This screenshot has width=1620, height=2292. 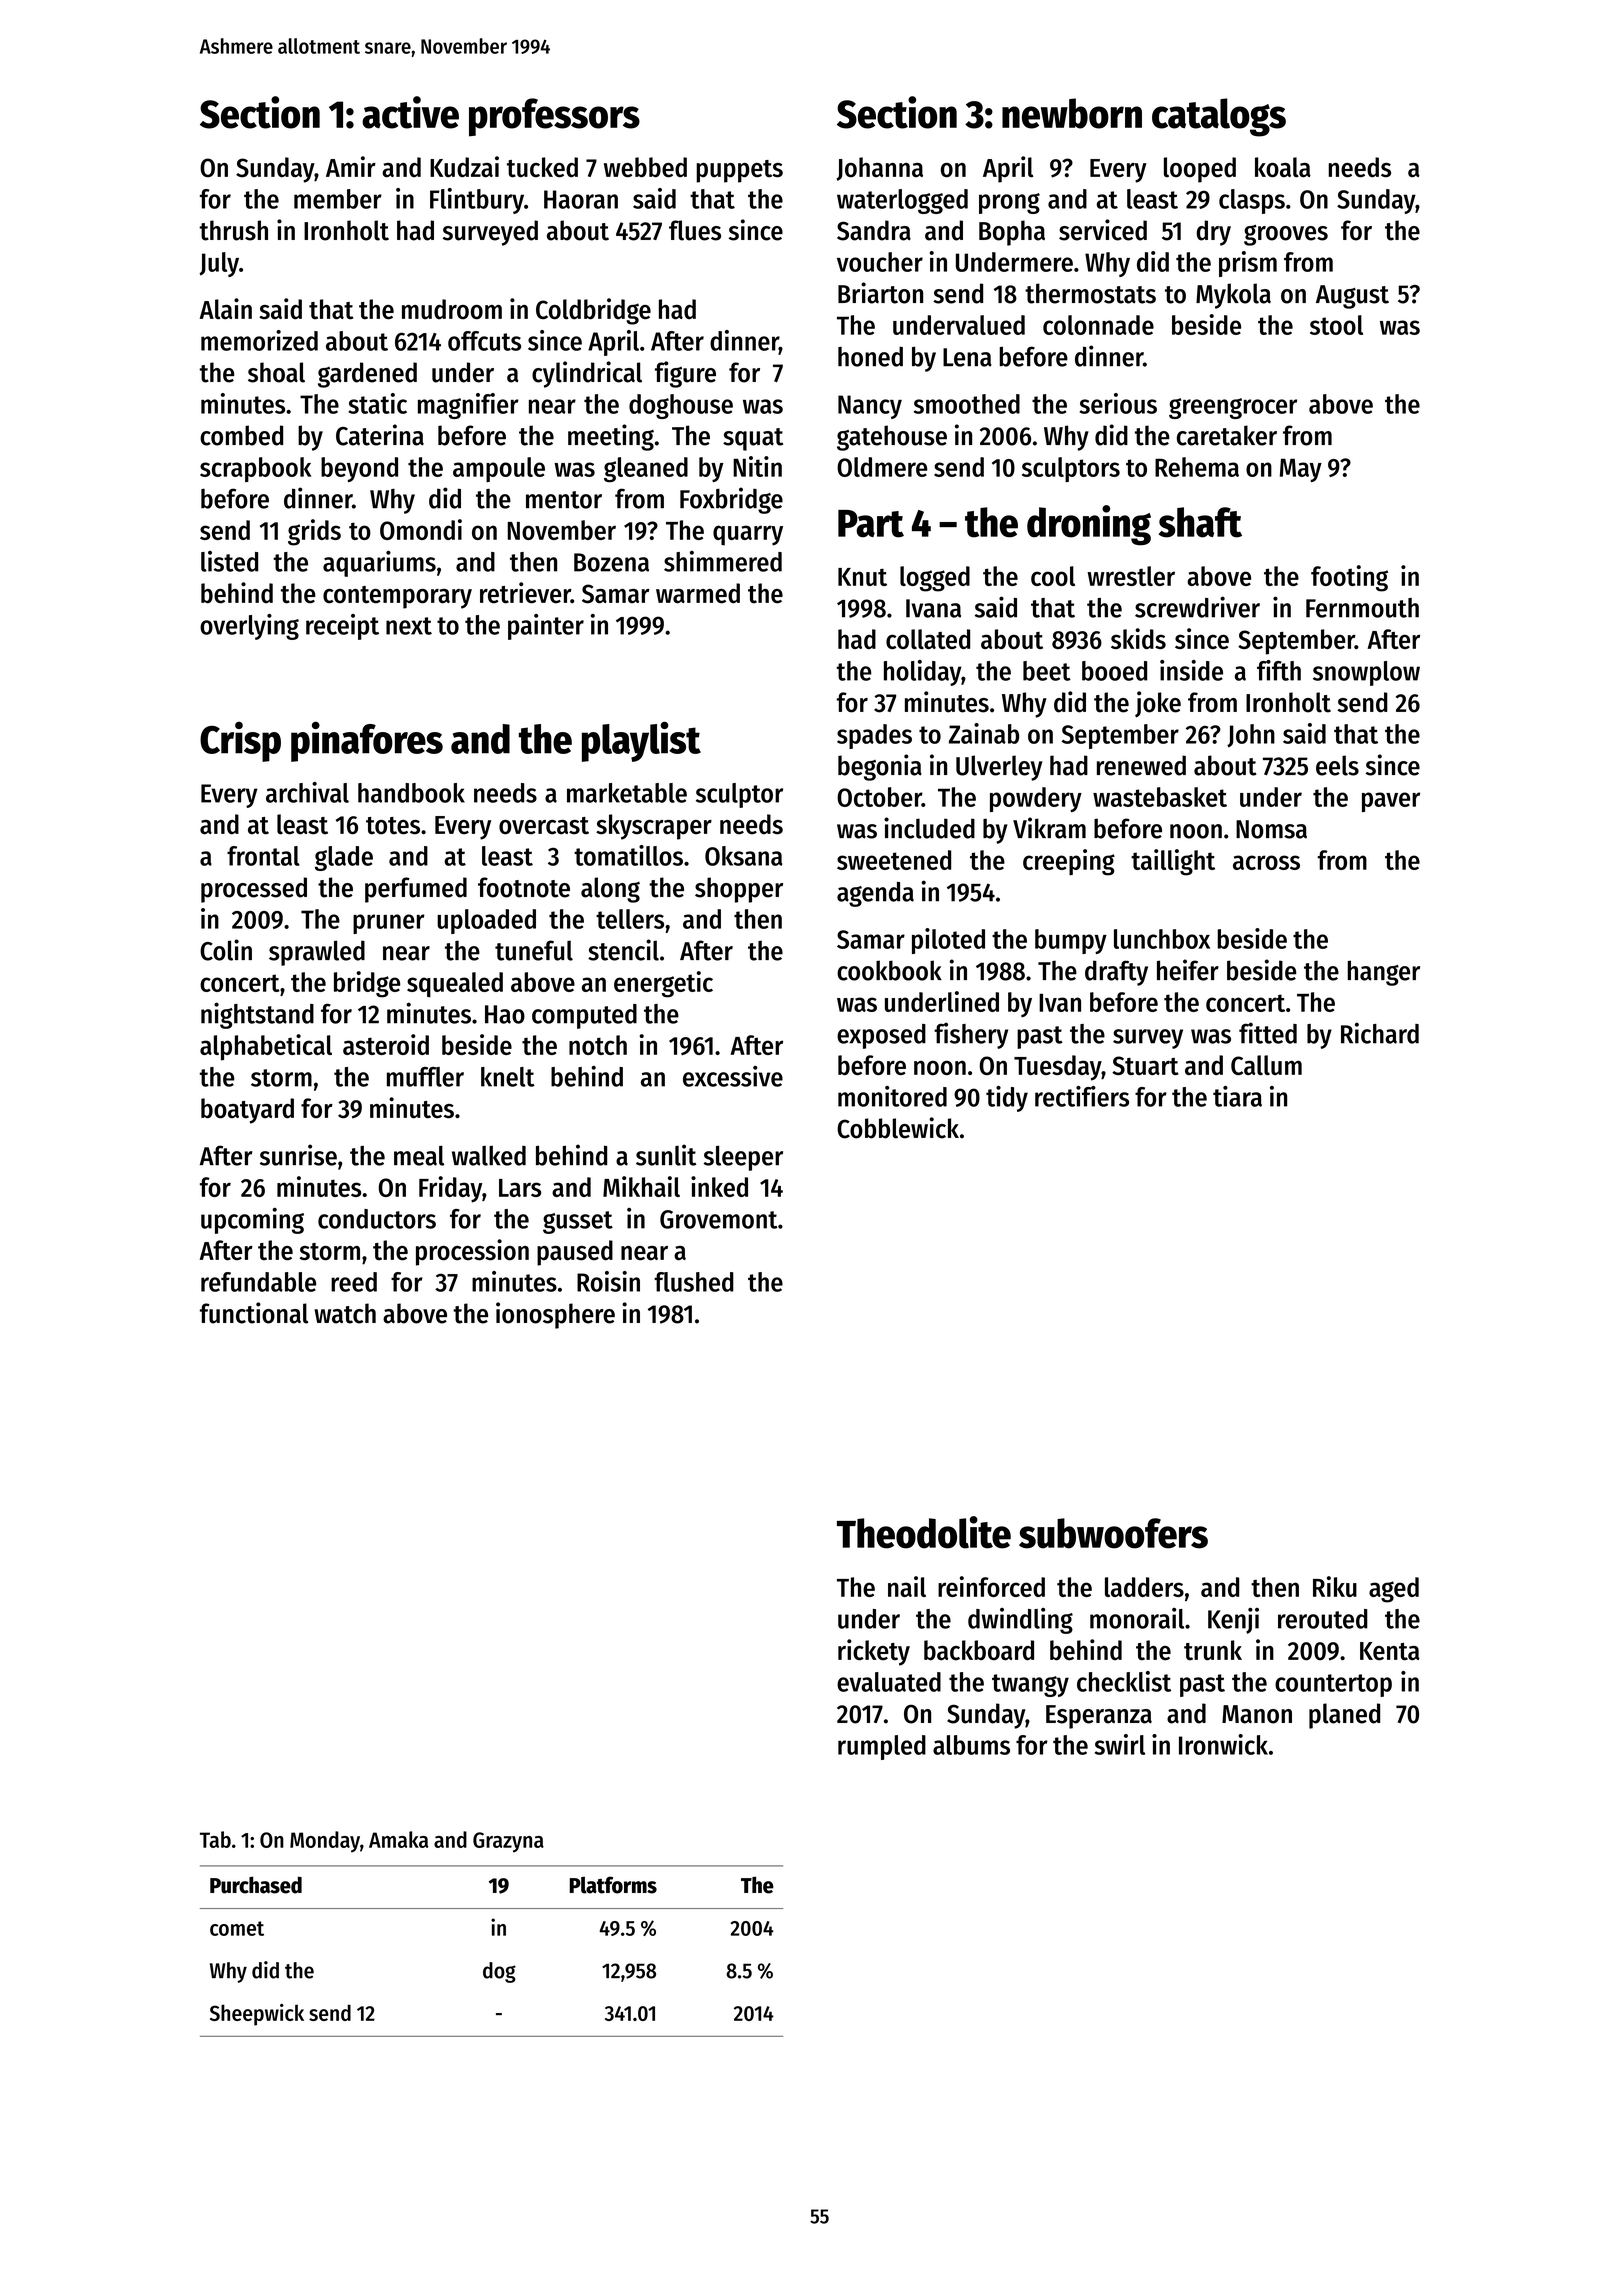 I want to click on May, so click(x=1301, y=470).
